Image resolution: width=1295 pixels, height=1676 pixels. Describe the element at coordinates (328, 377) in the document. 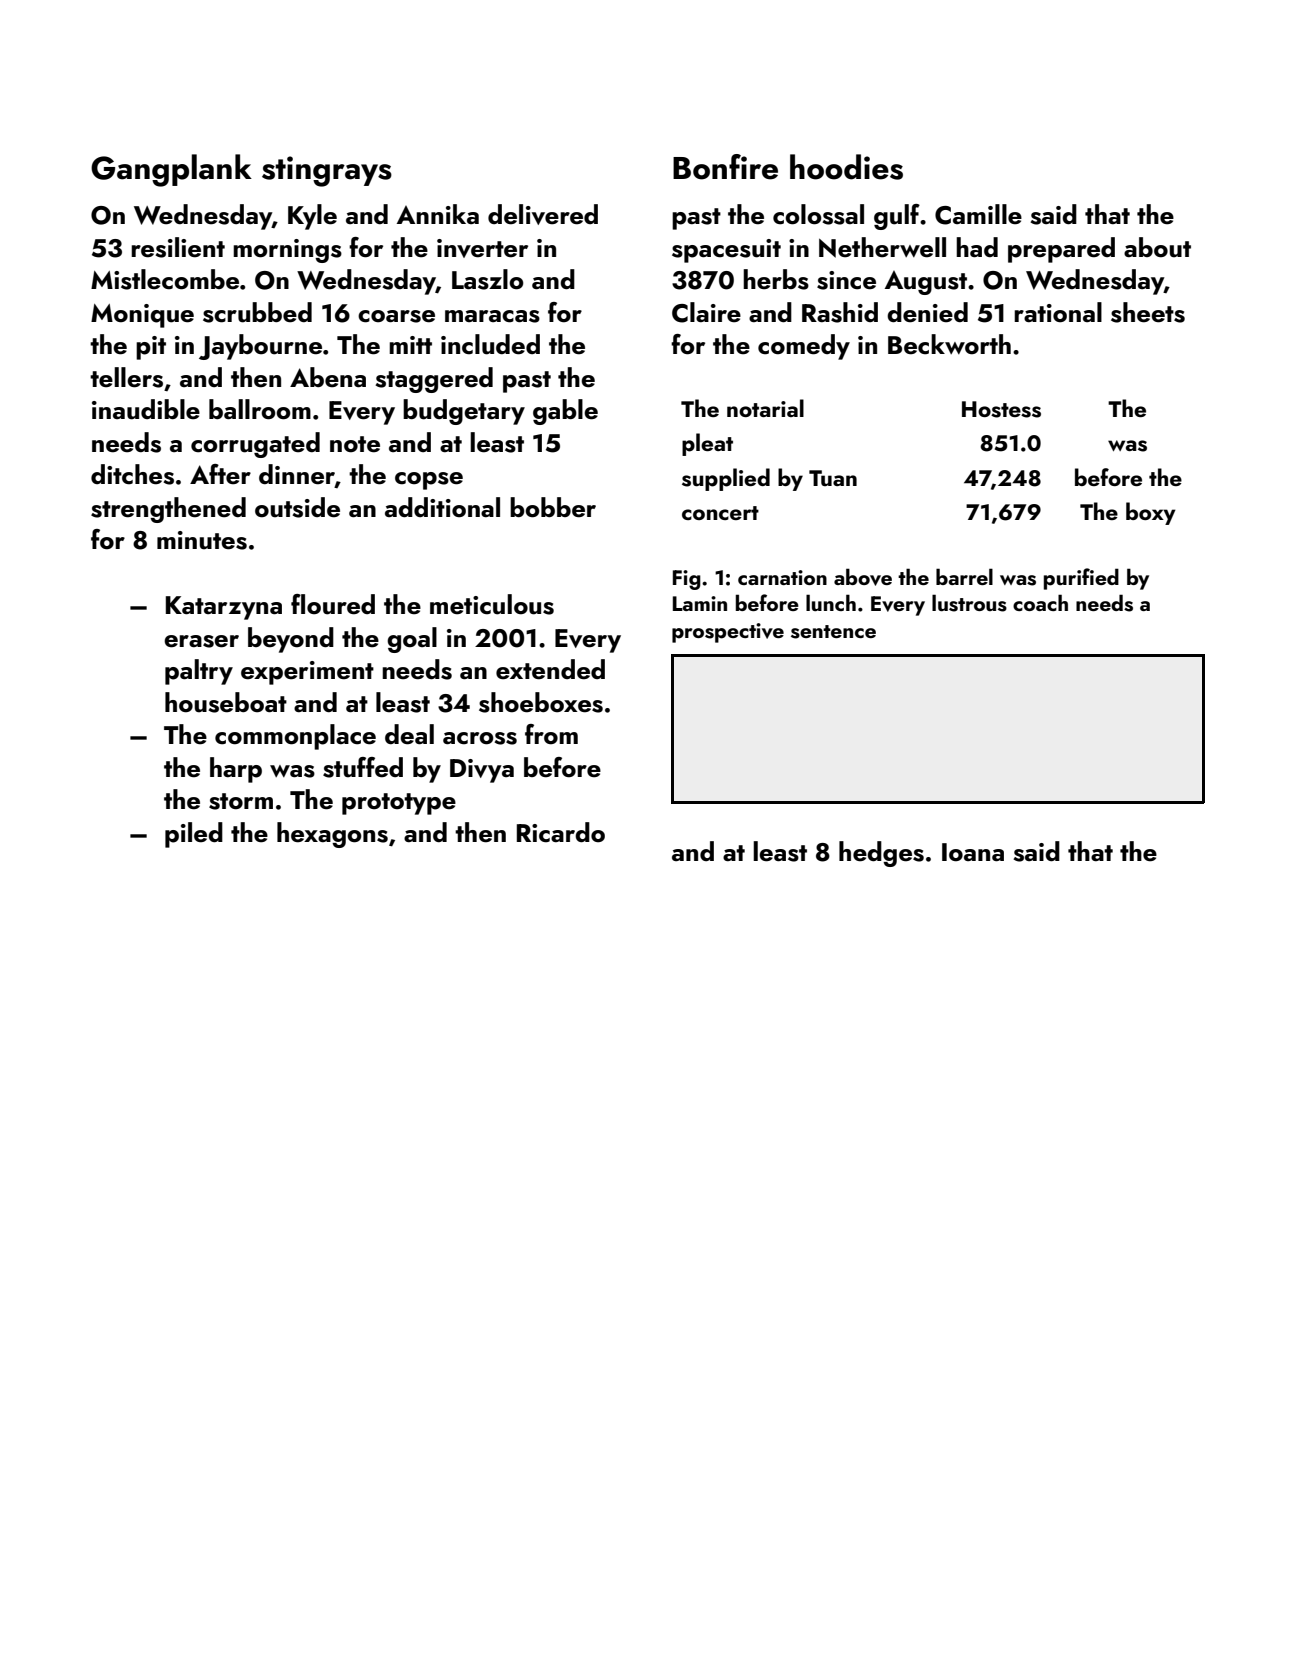

I see `Abena` at that location.
